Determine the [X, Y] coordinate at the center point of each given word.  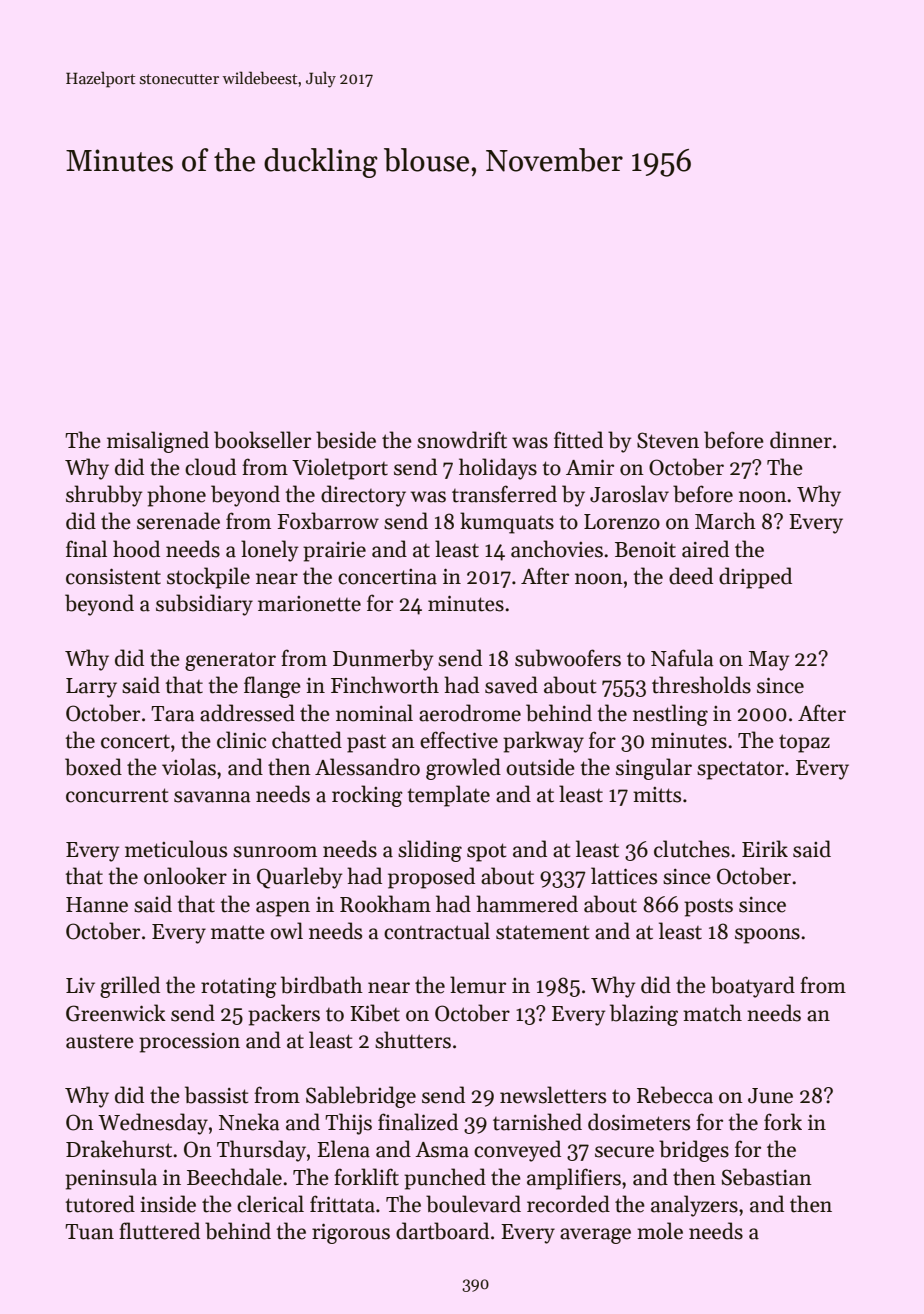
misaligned [158, 442]
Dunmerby [383, 660]
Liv [80, 985]
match [712, 1013]
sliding [430, 851]
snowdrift [462, 440]
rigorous [351, 1233]
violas [189, 767]
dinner [801, 440]
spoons [767, 936]
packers [284, 1015]
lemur [478, 985]
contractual [437, 931]
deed [691, 576]
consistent [113, 576]
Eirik [765, 848]
